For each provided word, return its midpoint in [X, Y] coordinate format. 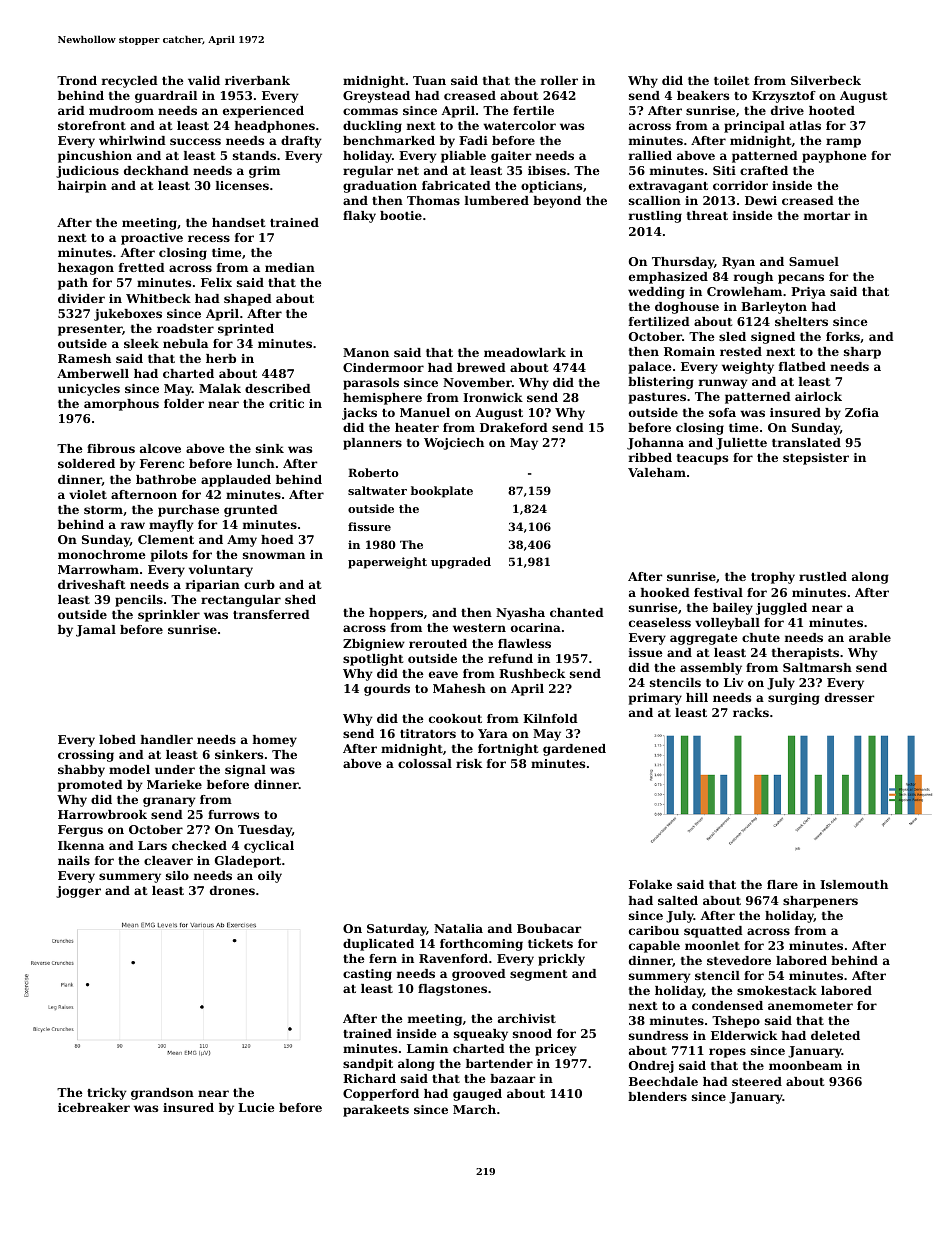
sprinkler [169, 616]
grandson [162, 1094]
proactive [152, 239]
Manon [366, 352]
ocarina [536, 627]
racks [751, 712]
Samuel [814, 261]
